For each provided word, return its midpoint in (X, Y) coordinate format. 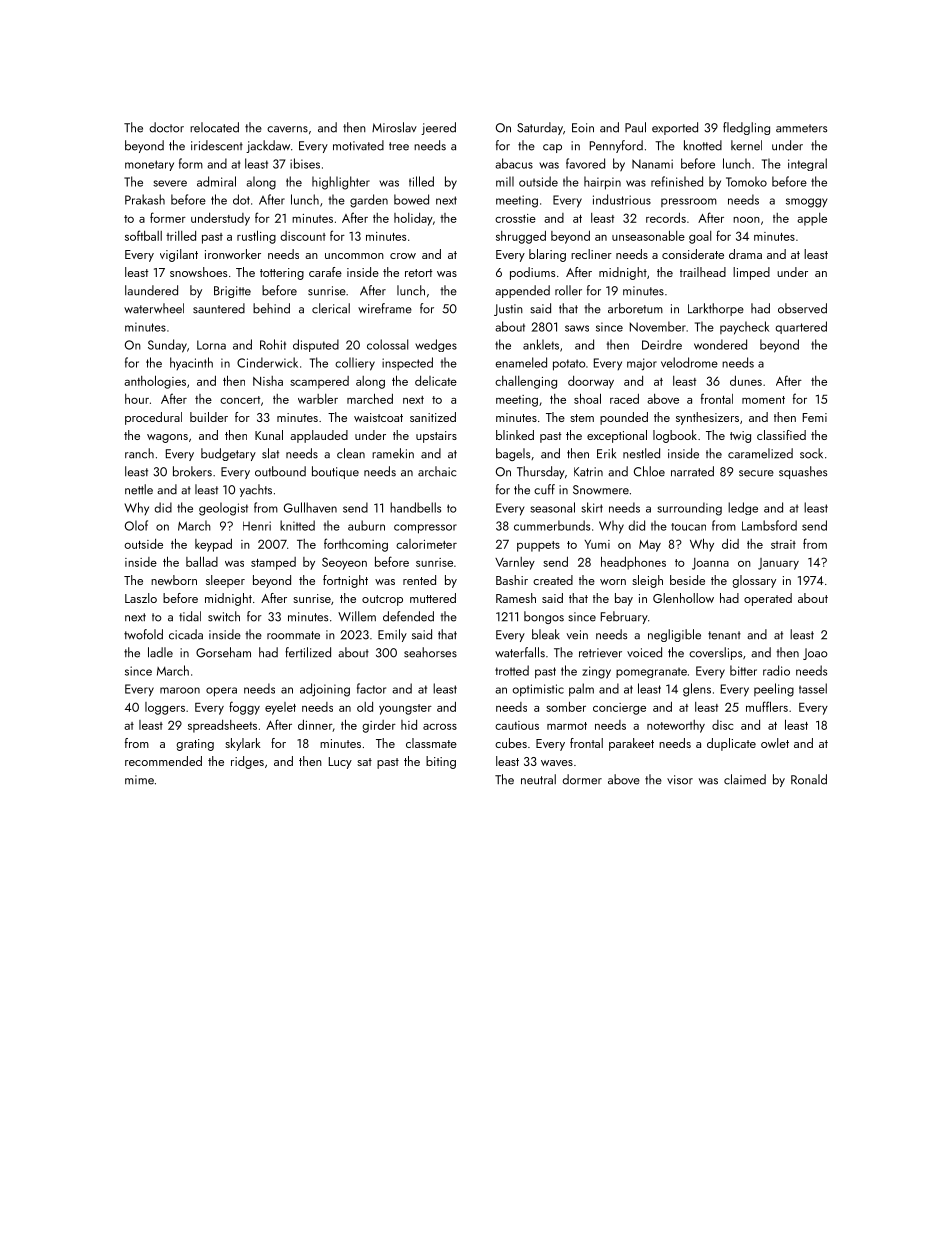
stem (582, 418)
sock (811, 453)
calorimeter (426, 544)
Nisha (268, 381)
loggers (165, 708)
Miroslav (394, 127)
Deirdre (662, 344)
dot (241, 199)
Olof (136, 525)
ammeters (801, 128)
